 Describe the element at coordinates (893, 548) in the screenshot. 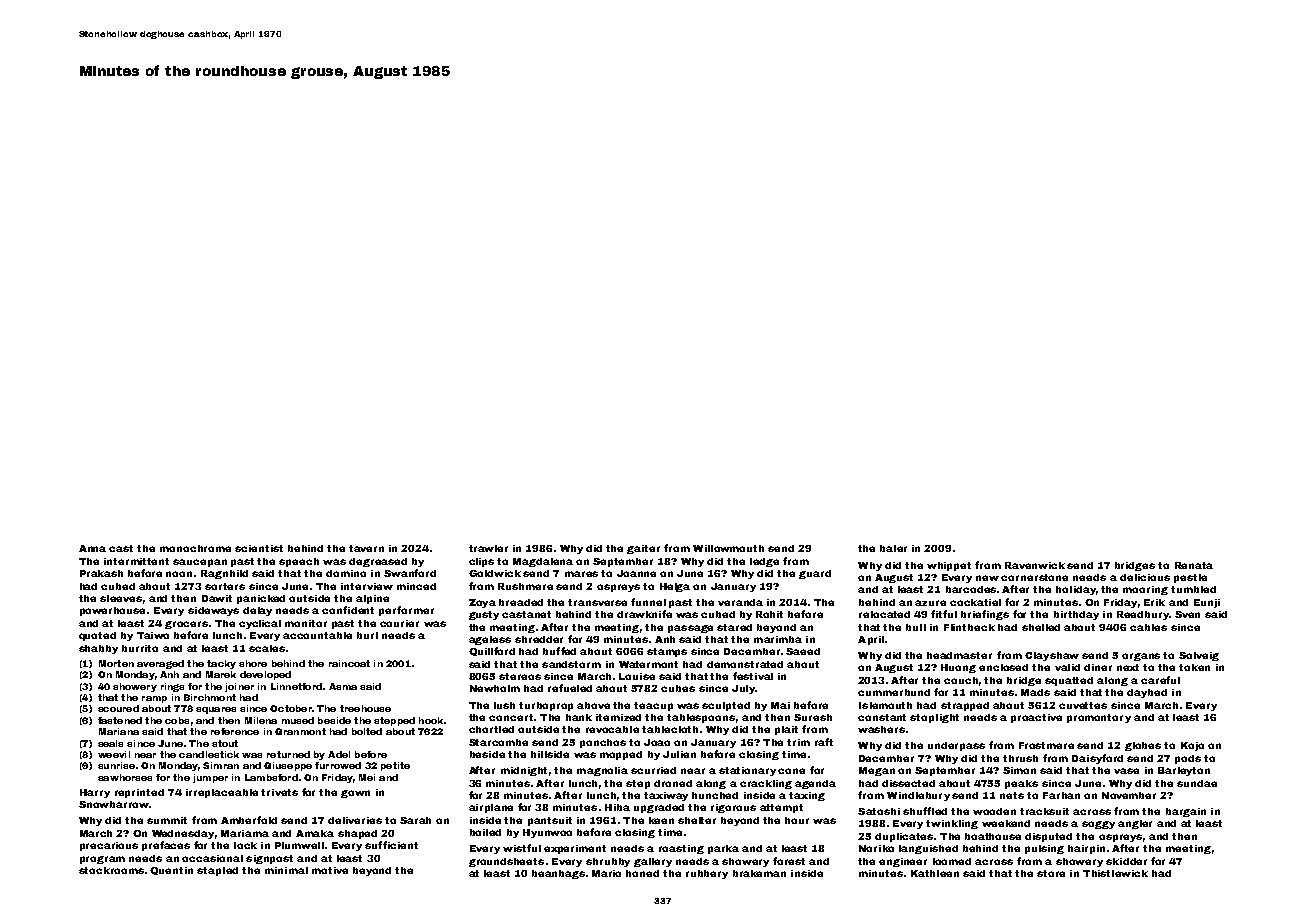

I see `baler` at that location.
